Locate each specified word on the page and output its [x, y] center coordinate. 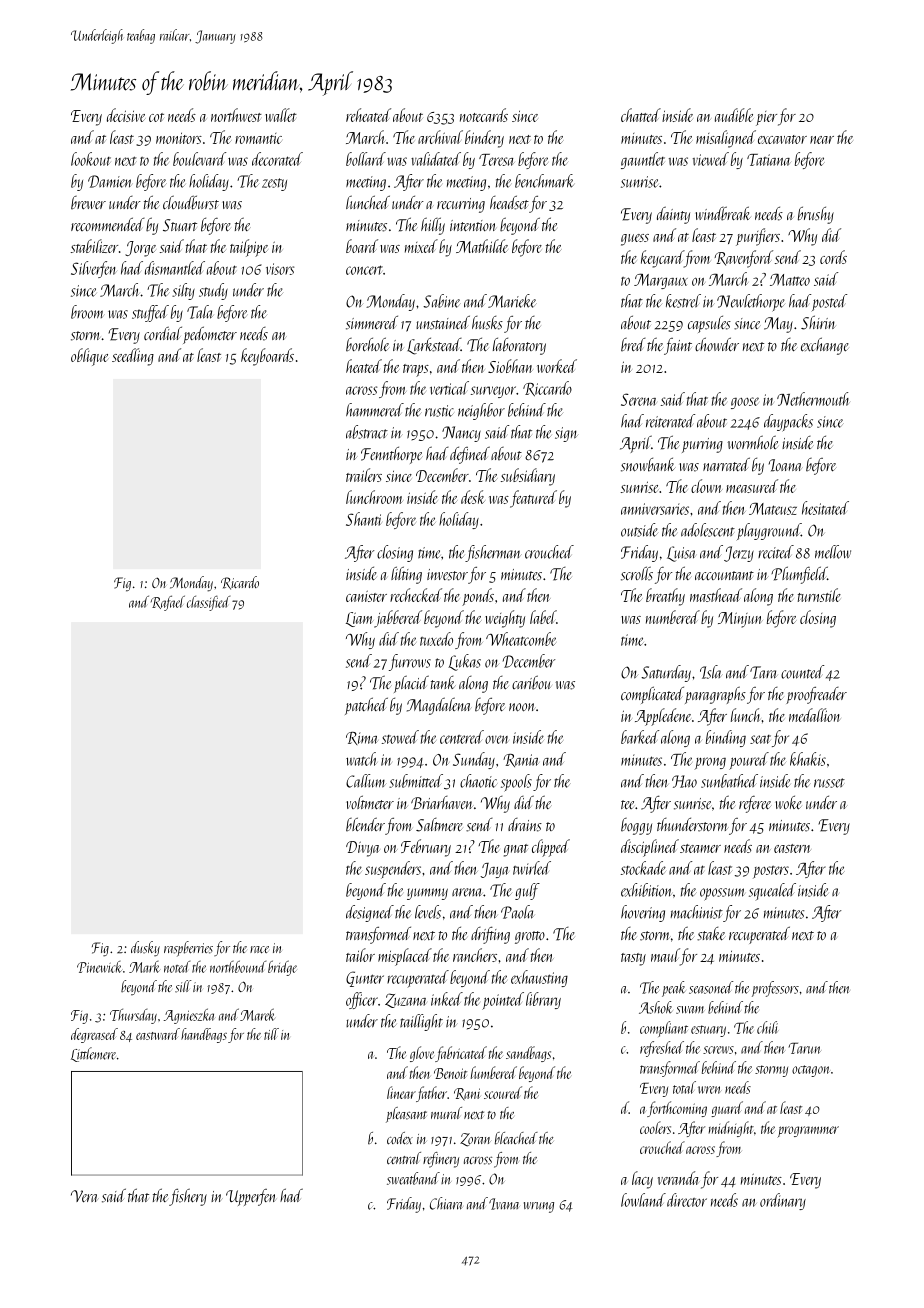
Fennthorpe [392, 455]
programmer [808, 1132]
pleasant [406, 1115]
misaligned [726, 139]
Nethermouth [813, 399]
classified [208, 603]
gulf [527, 891]
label [543, 617]
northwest [236, 115]
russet [829, 783]
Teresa [497, 160]
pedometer [210, 335]
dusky [145, 949]
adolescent [708, 530]
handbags [204, 1035]
